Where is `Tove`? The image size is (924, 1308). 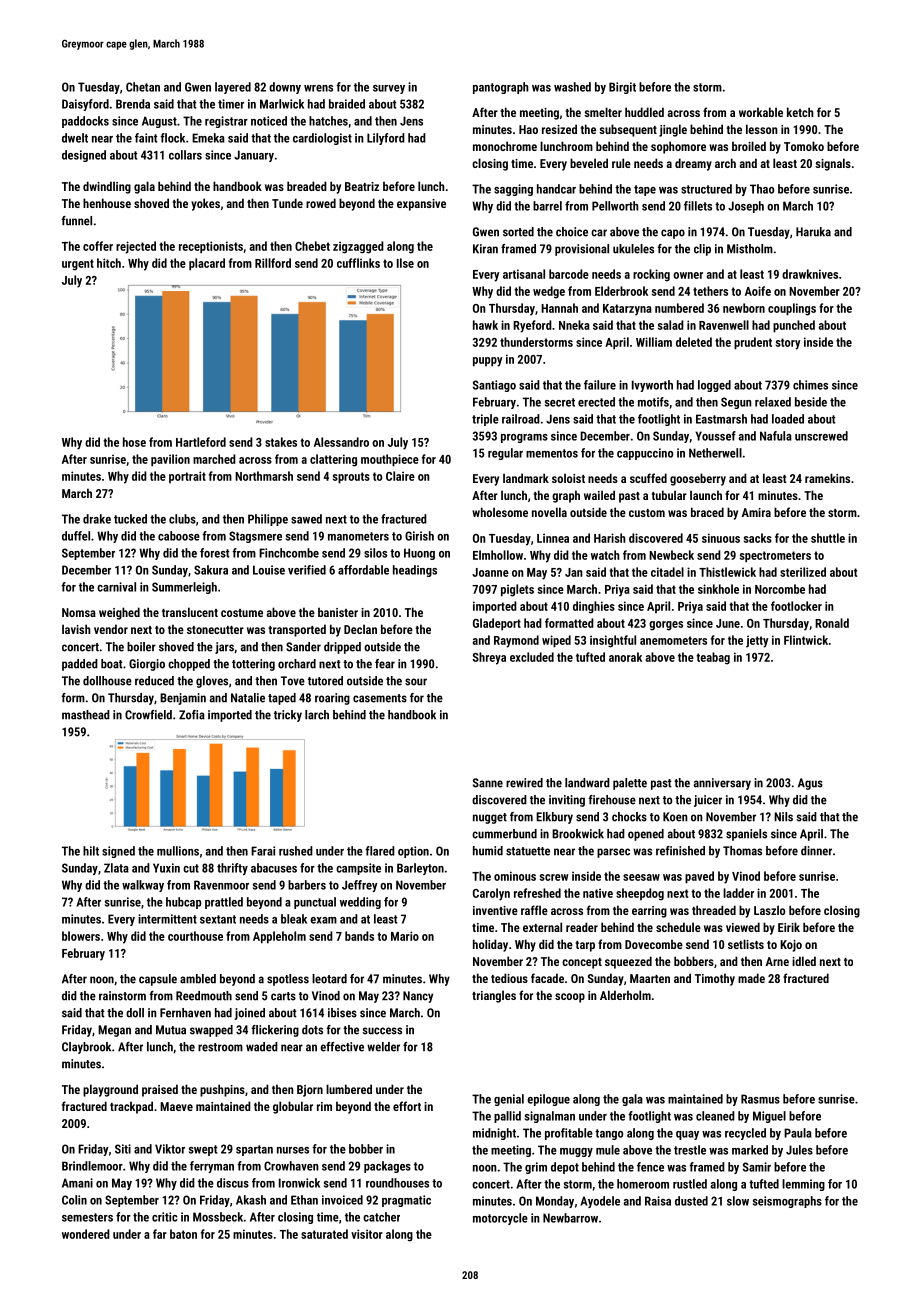 Tove is located at coordinates (293, 681).
